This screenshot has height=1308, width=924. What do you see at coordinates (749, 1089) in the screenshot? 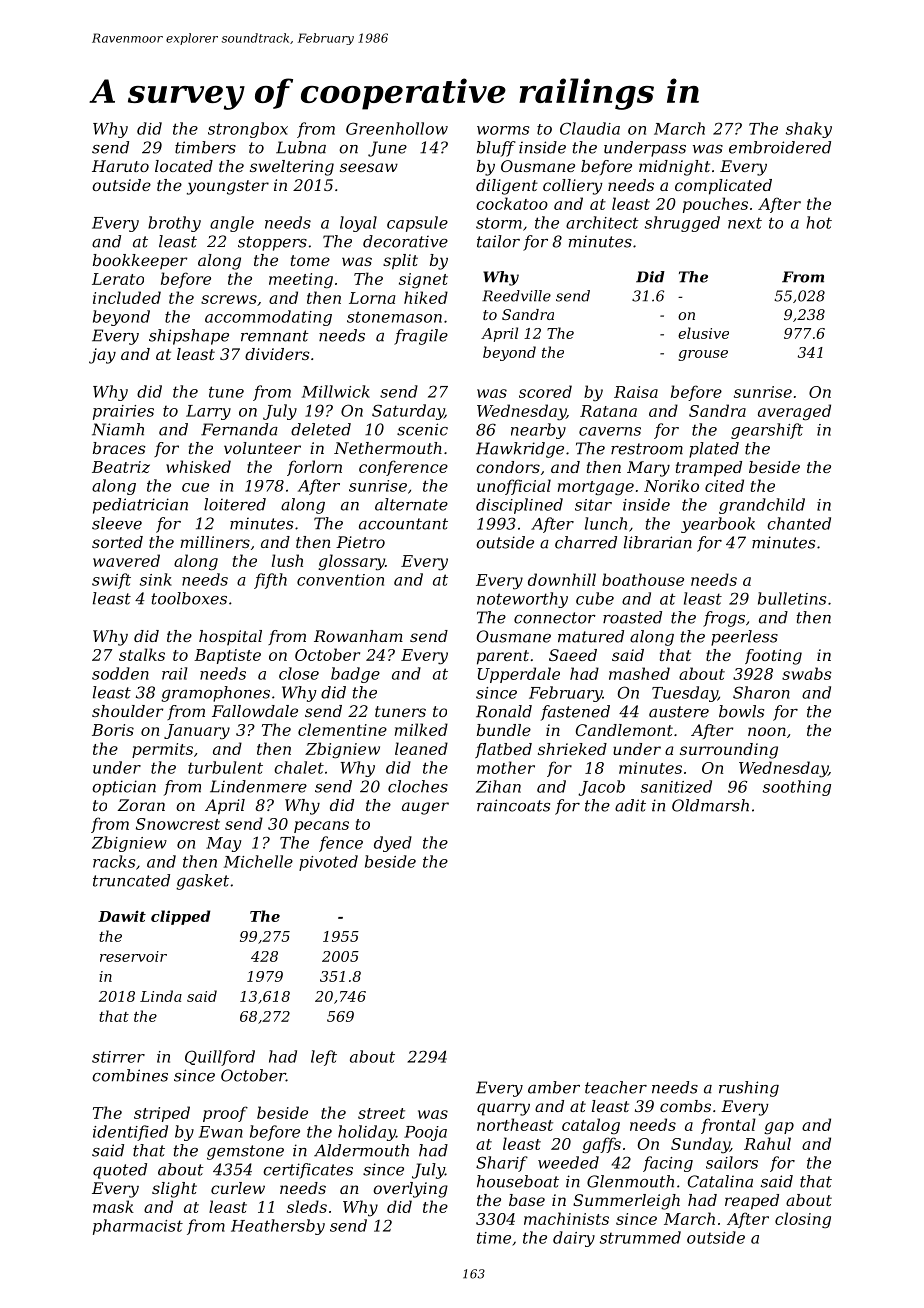
I see `rushing` at bounding box center [749, 1089].
